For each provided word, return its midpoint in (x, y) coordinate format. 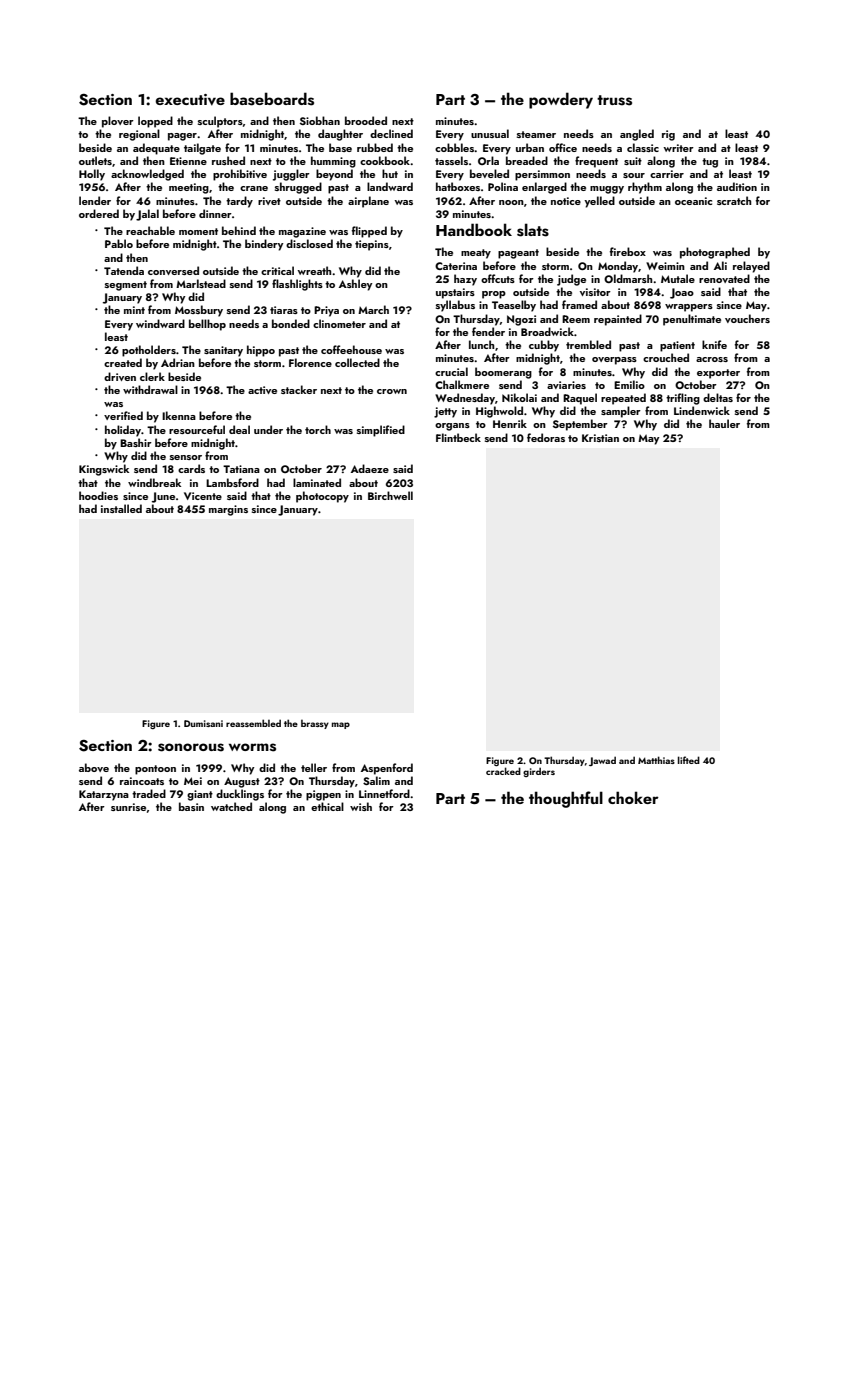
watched (231, 806)
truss (614, 100)
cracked (503, 771)
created (123, 362)
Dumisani (203, 723)
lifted (689, 760)
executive (190, 100)
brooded (366, 120)
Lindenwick (702, 410)
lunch (481, 344)
